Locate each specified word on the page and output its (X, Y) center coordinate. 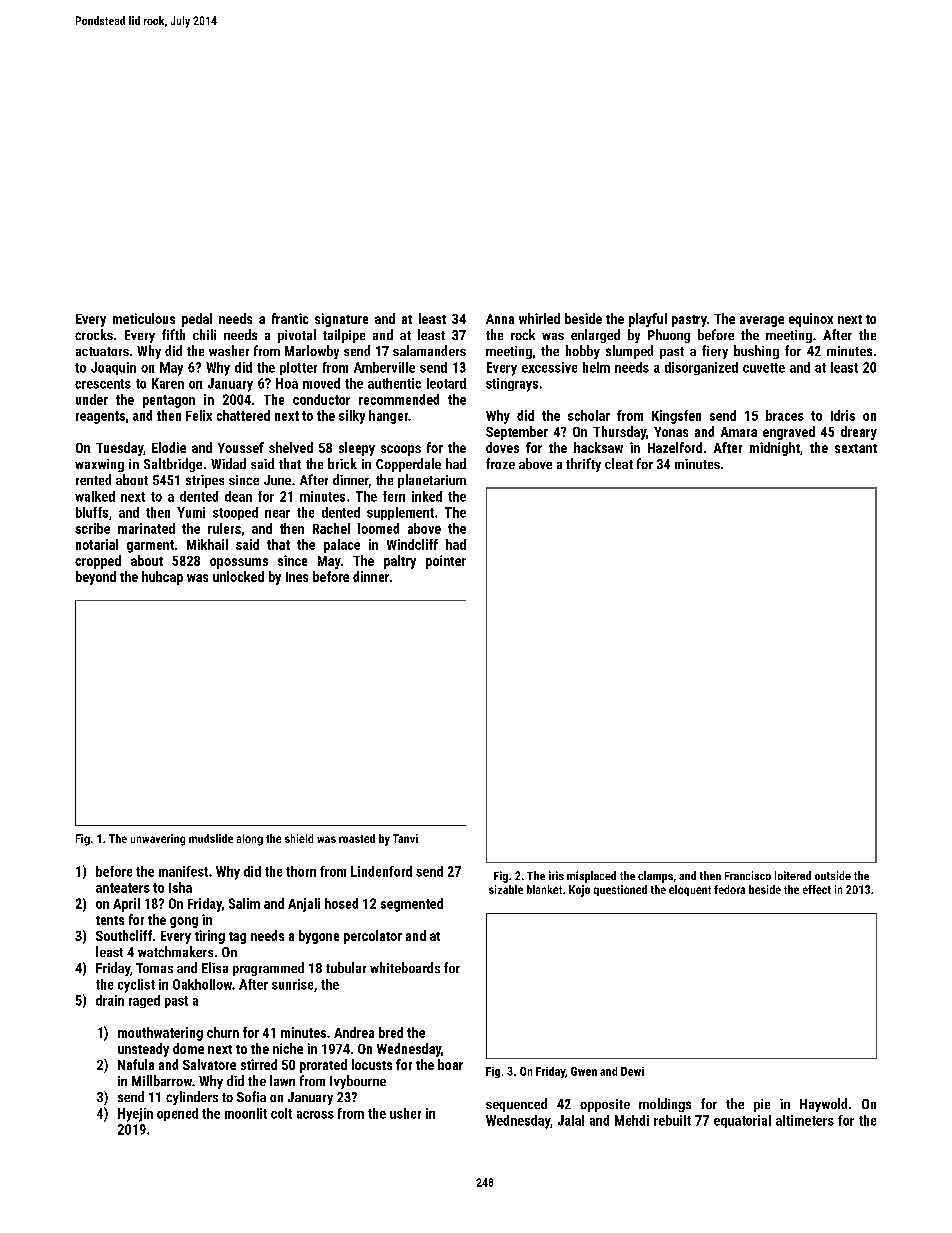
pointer (446, 562)
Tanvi (405, 838)
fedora (729, 889)
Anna (500, 319)
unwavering (158, 840)
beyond (96, 578)
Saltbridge (173, 465)
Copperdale (408, 465)
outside (833, 875)
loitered (793, 875)
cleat (619, 463)
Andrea (354, 1032)
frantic (290, 318)
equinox (811, 320)
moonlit (246, 1113)
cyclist (136, 986)
